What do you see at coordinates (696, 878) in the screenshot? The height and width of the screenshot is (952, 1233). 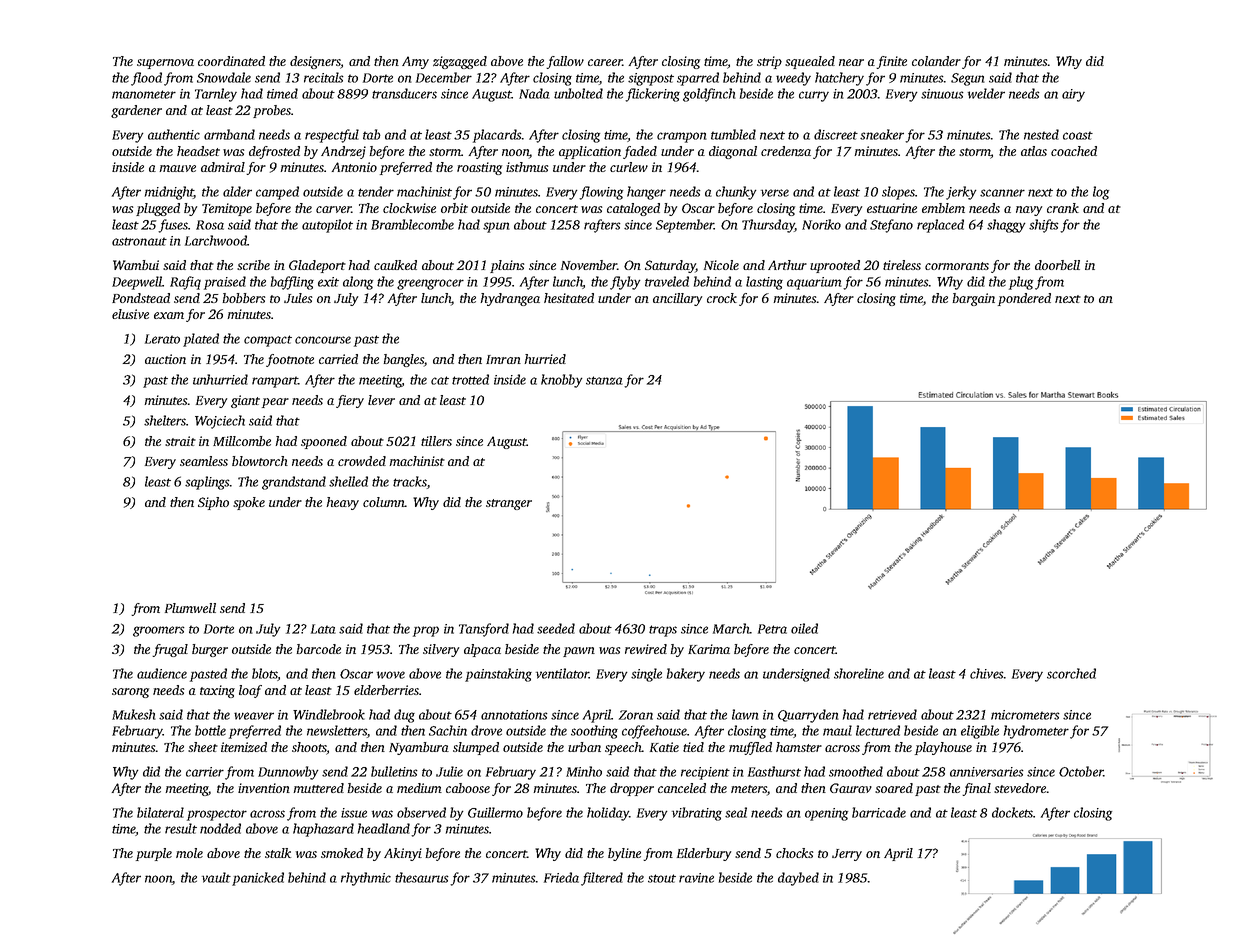 I see `ravine` at bounding box center [696, 878].
